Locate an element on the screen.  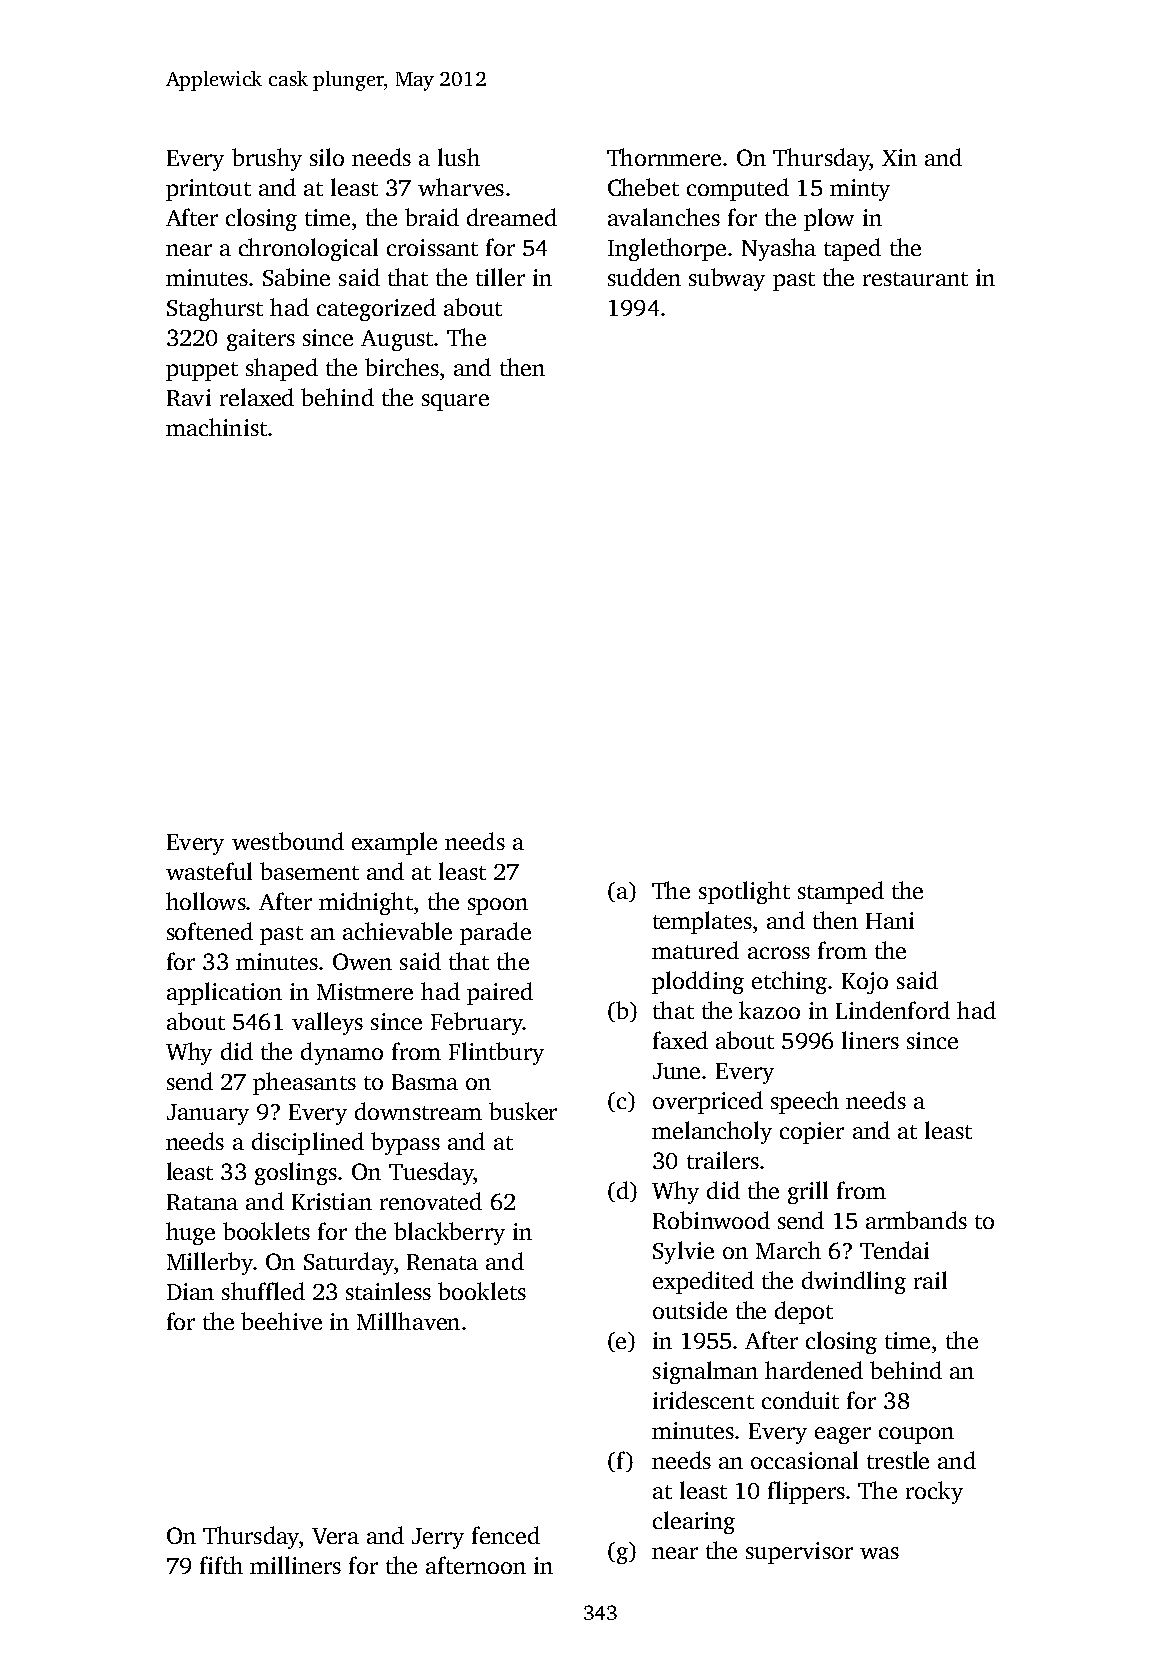
goslings is located at coordinates (296, 1173).
